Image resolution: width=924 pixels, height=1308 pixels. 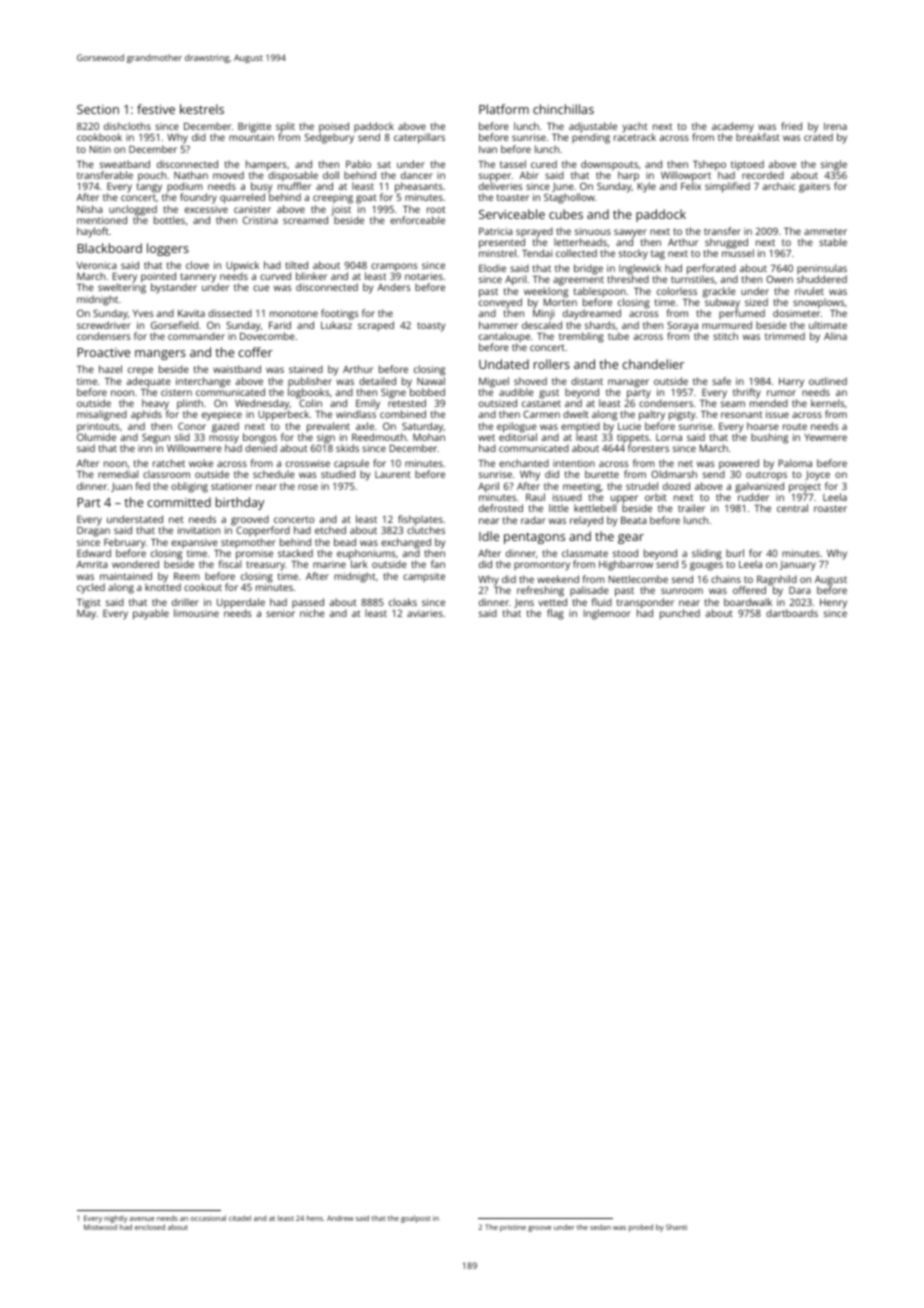 What do you see at coordinates (633, 439) in the document?
I see `tippets` at bounding box center [633, 439].
